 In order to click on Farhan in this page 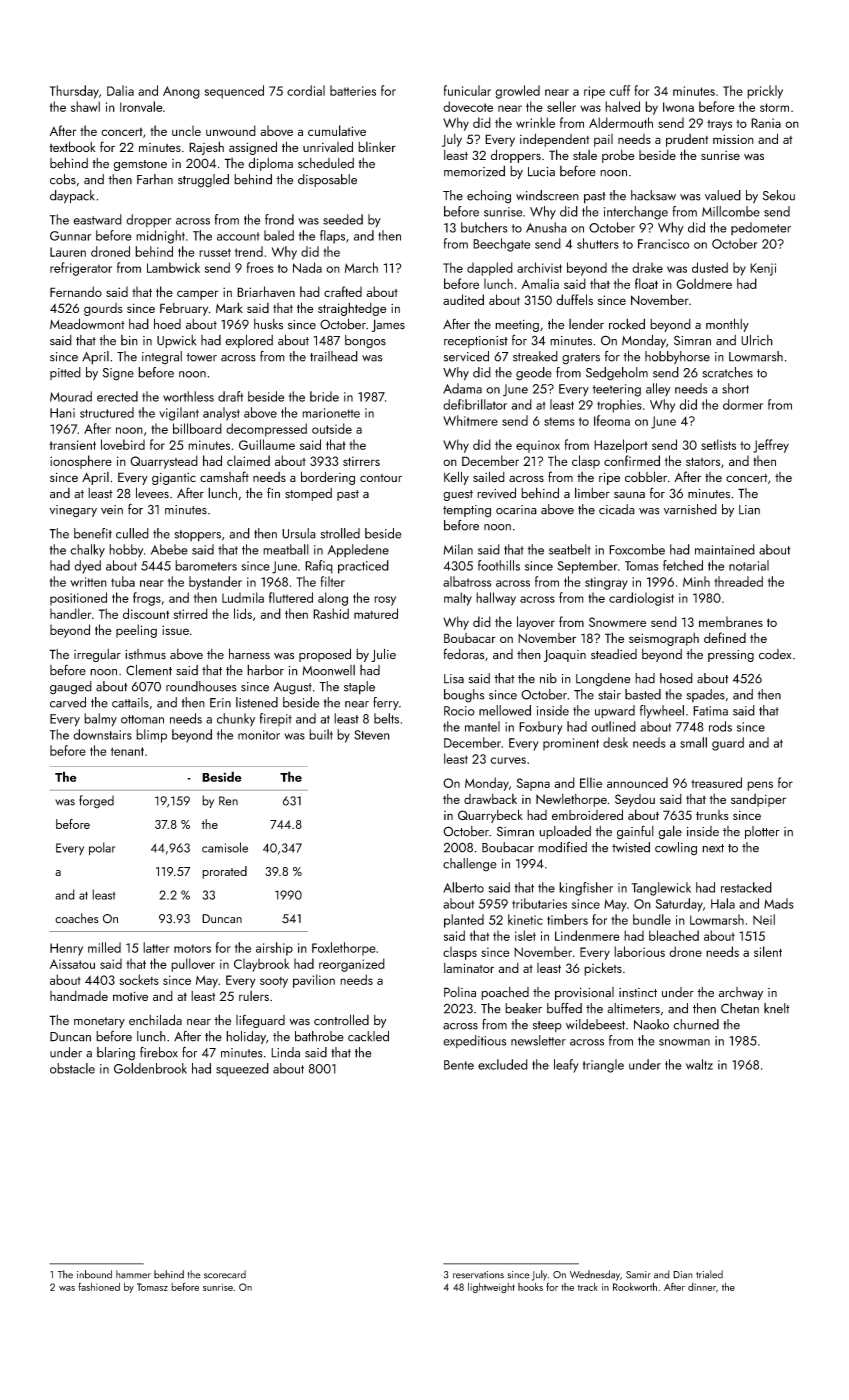, I will do `click(155, 179)`.
